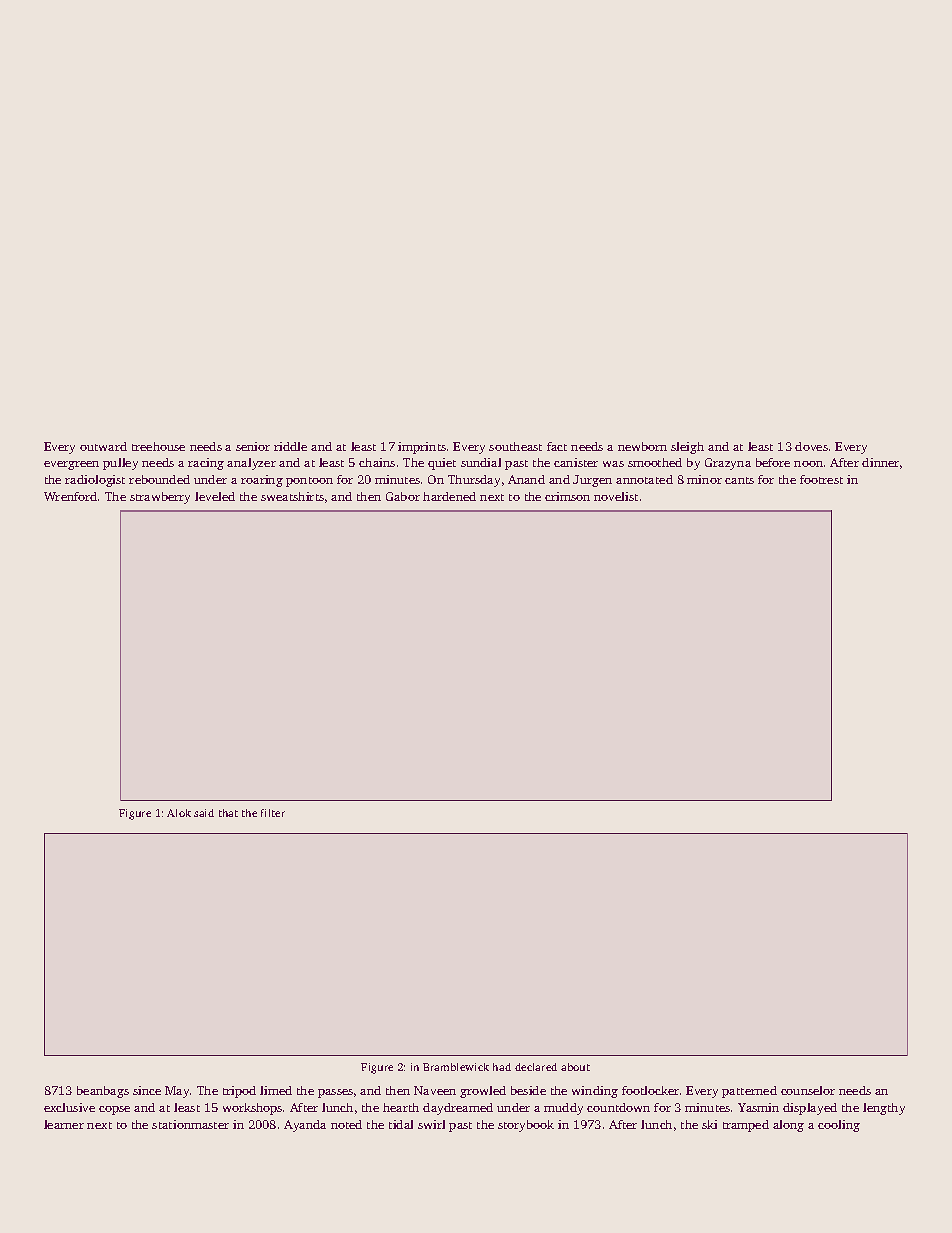 The height and width of the document is (1233, 952). I want to click on sleigh, so click(687, 448).
